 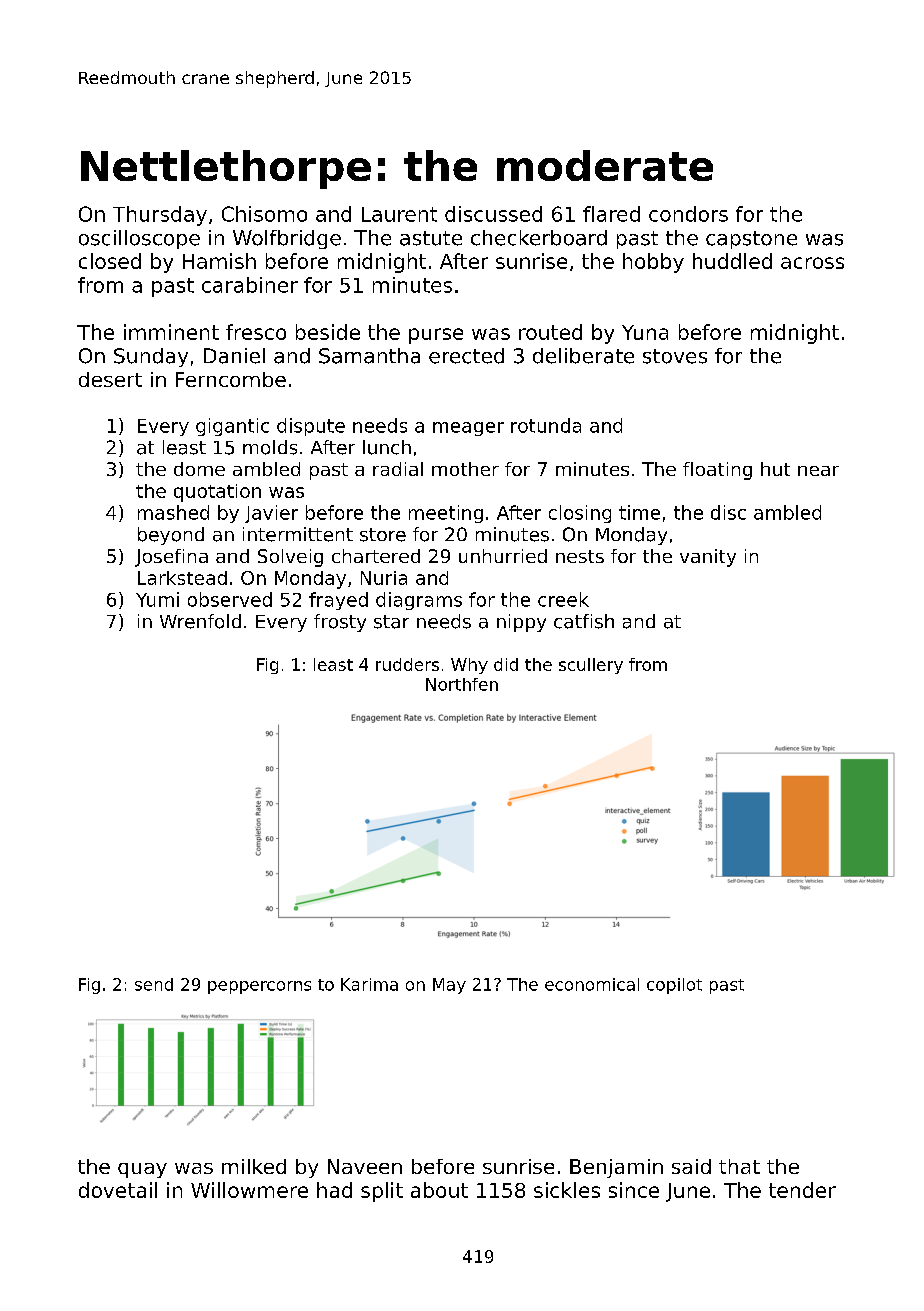 I want to click on beside, so click(x=328, y=332).
